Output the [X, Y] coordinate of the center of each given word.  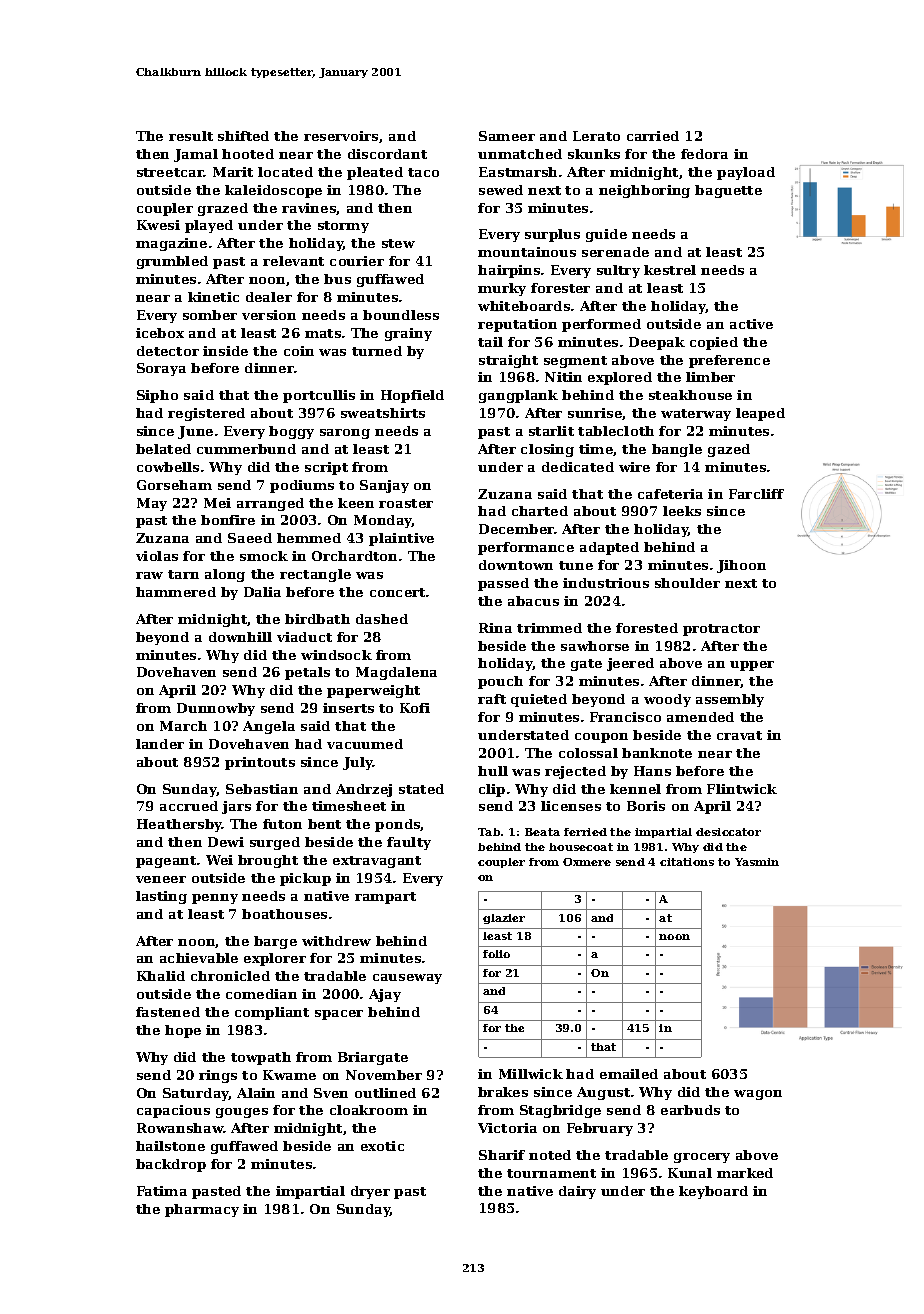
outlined [385, 1093]
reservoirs [341, 136]
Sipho [157, 396]
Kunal [690, 1173]
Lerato [596, 136]
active [751, 324]
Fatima [162, 1191]
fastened [168, 1012]
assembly [730, 700]
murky [502, 289]
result [191, 136]
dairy [577, 1192]
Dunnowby [216, 709]
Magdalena [396, 673]
